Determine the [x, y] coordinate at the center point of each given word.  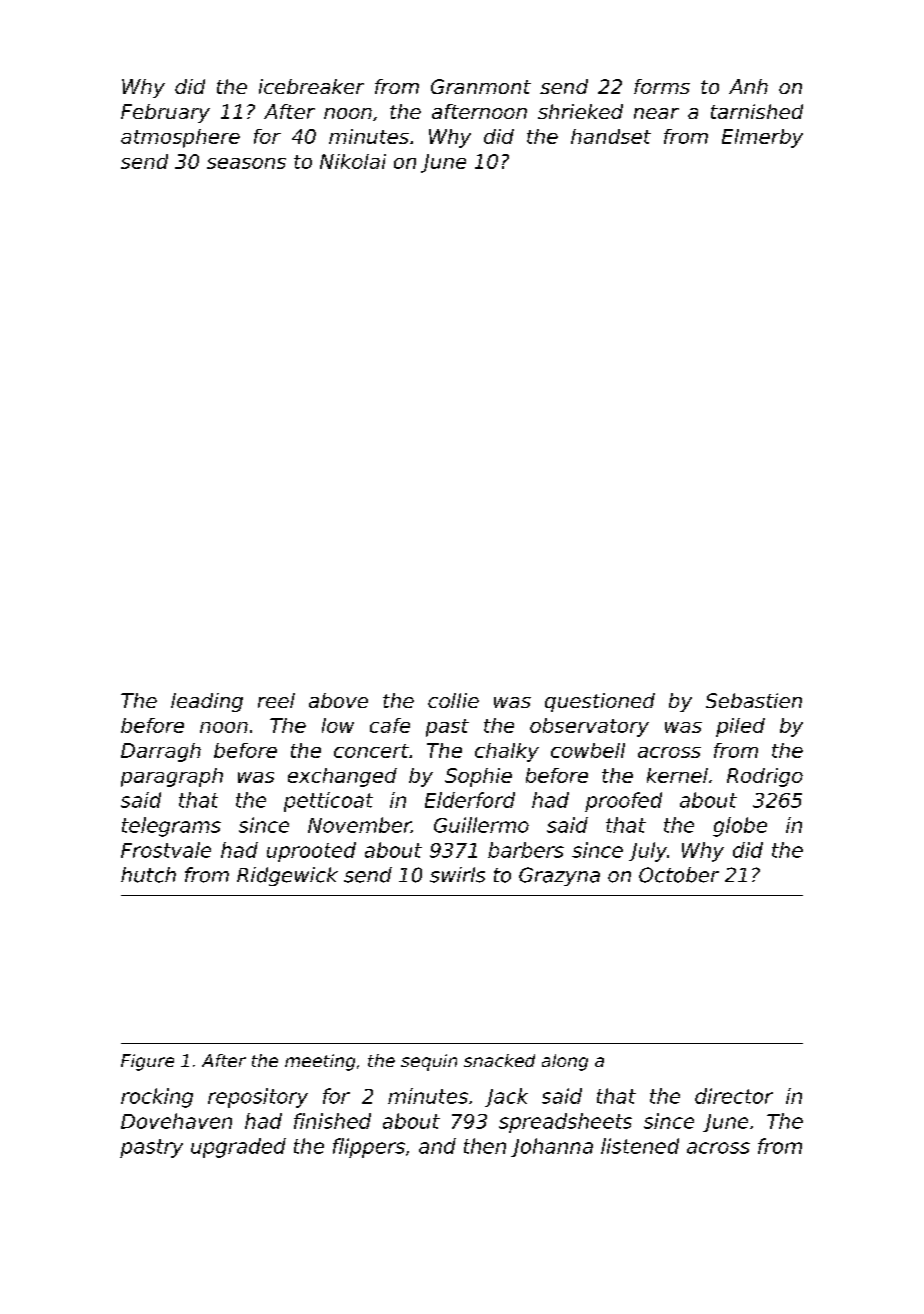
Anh [748, 86]
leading [207, 702]
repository [258, 1098]
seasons [246, 163]
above [338, 700]
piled [740, 727]
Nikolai [353, 161]
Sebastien [754, 700]
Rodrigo [765, 777]
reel [276, 700]
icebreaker [311, 86]
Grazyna [559, 876]
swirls [457, 875]
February [165, 113]
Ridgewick [287, 876]
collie [453, 700]
